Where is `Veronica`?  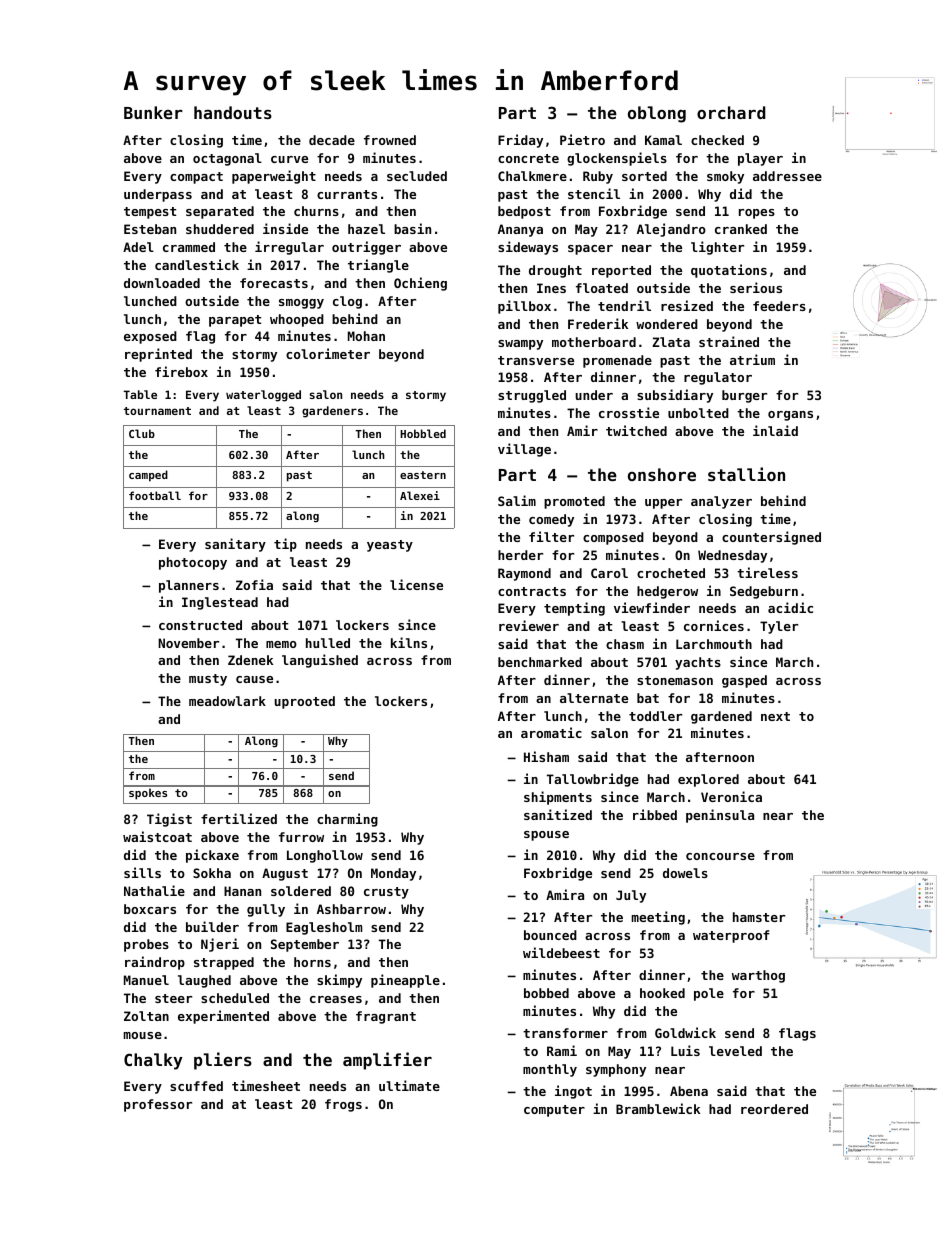 Veronica is located at coordinates (731, 796).
